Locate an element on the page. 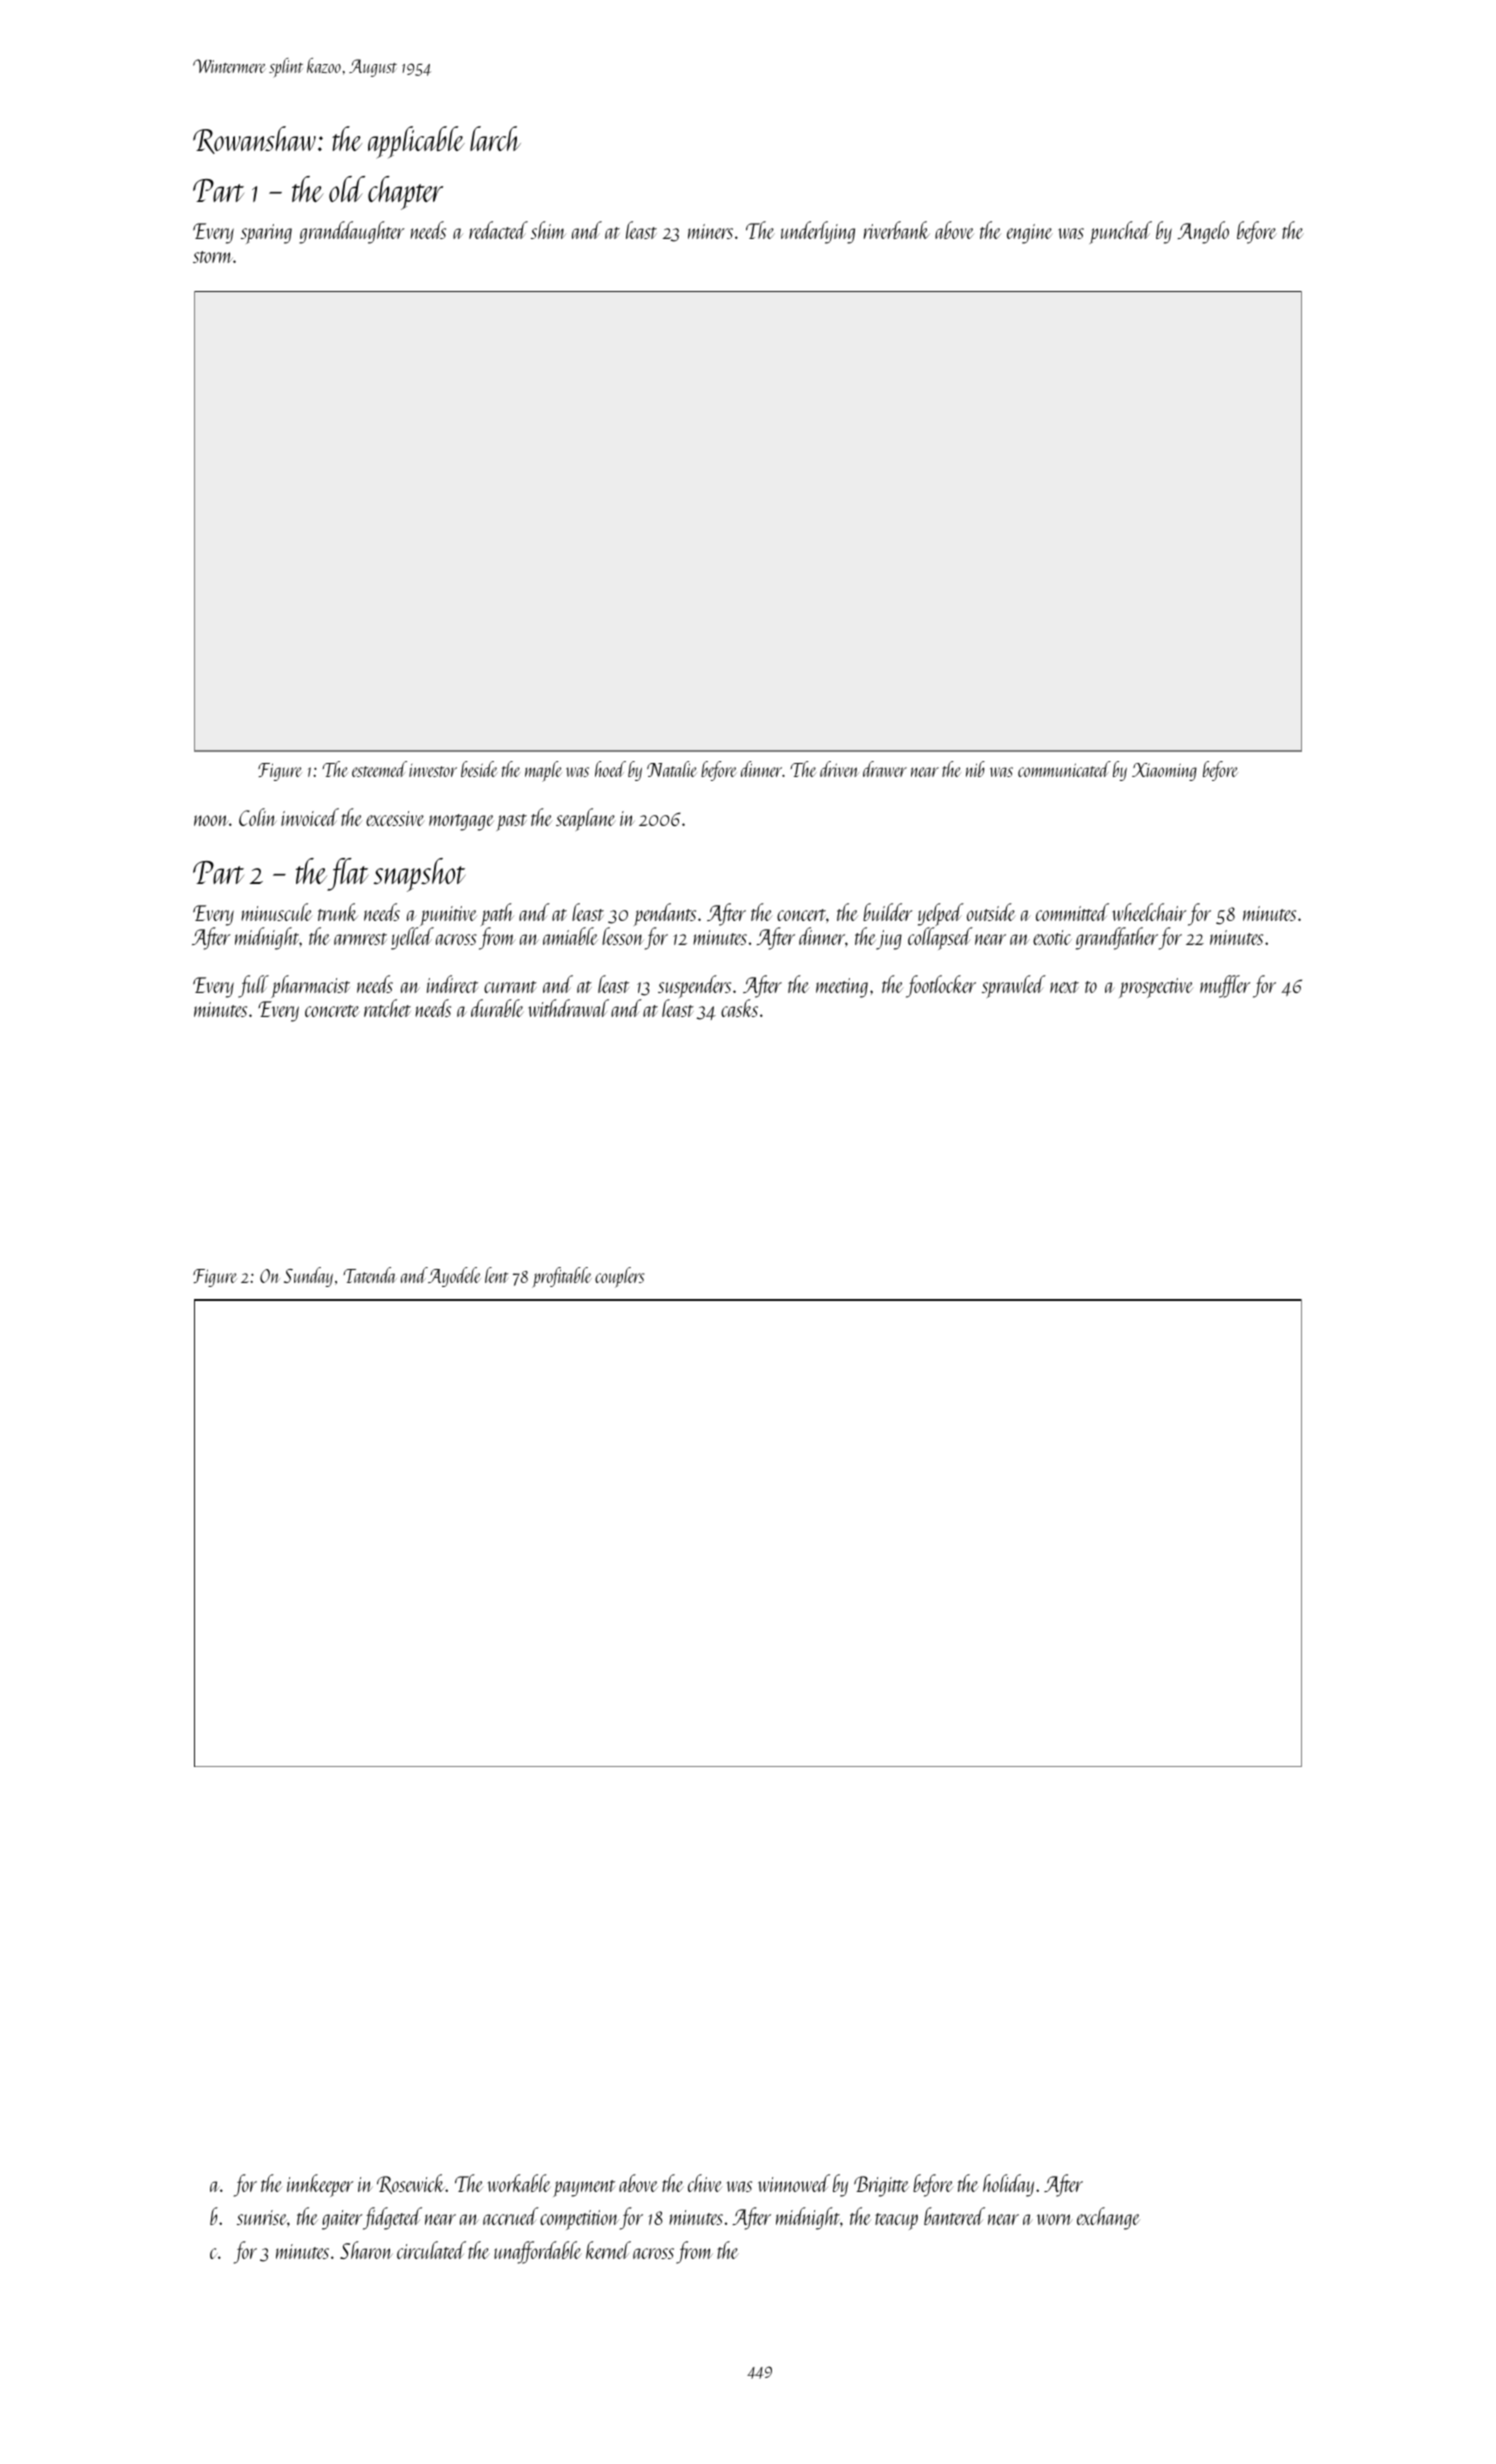  storm is located at coordinates (213, 257).
